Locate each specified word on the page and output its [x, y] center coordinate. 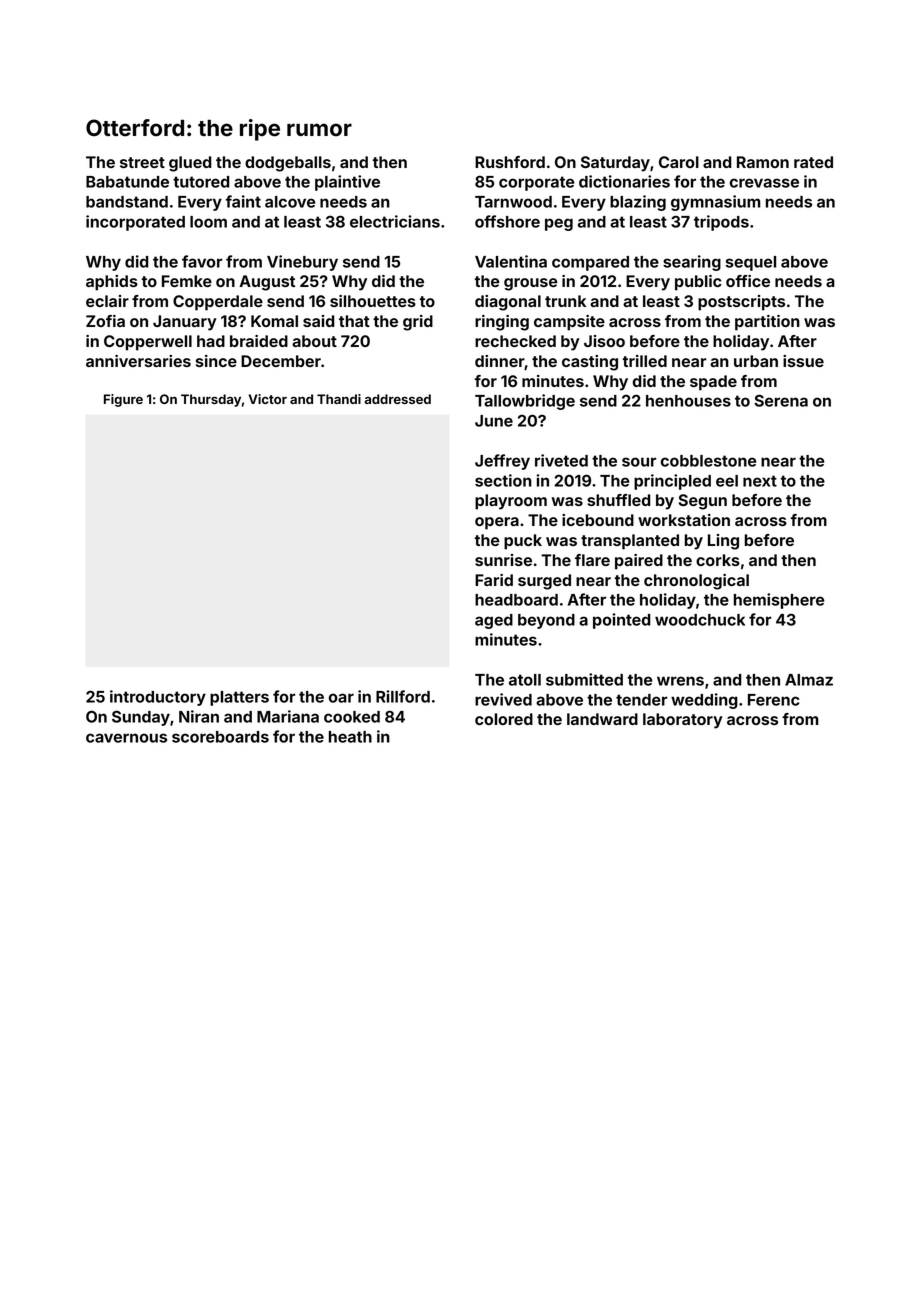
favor [202, 261]
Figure [123, 400]
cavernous [126, 738]
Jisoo [604, 341]
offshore [507, 221]
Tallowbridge [525, 402]
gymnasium [716, 203]
